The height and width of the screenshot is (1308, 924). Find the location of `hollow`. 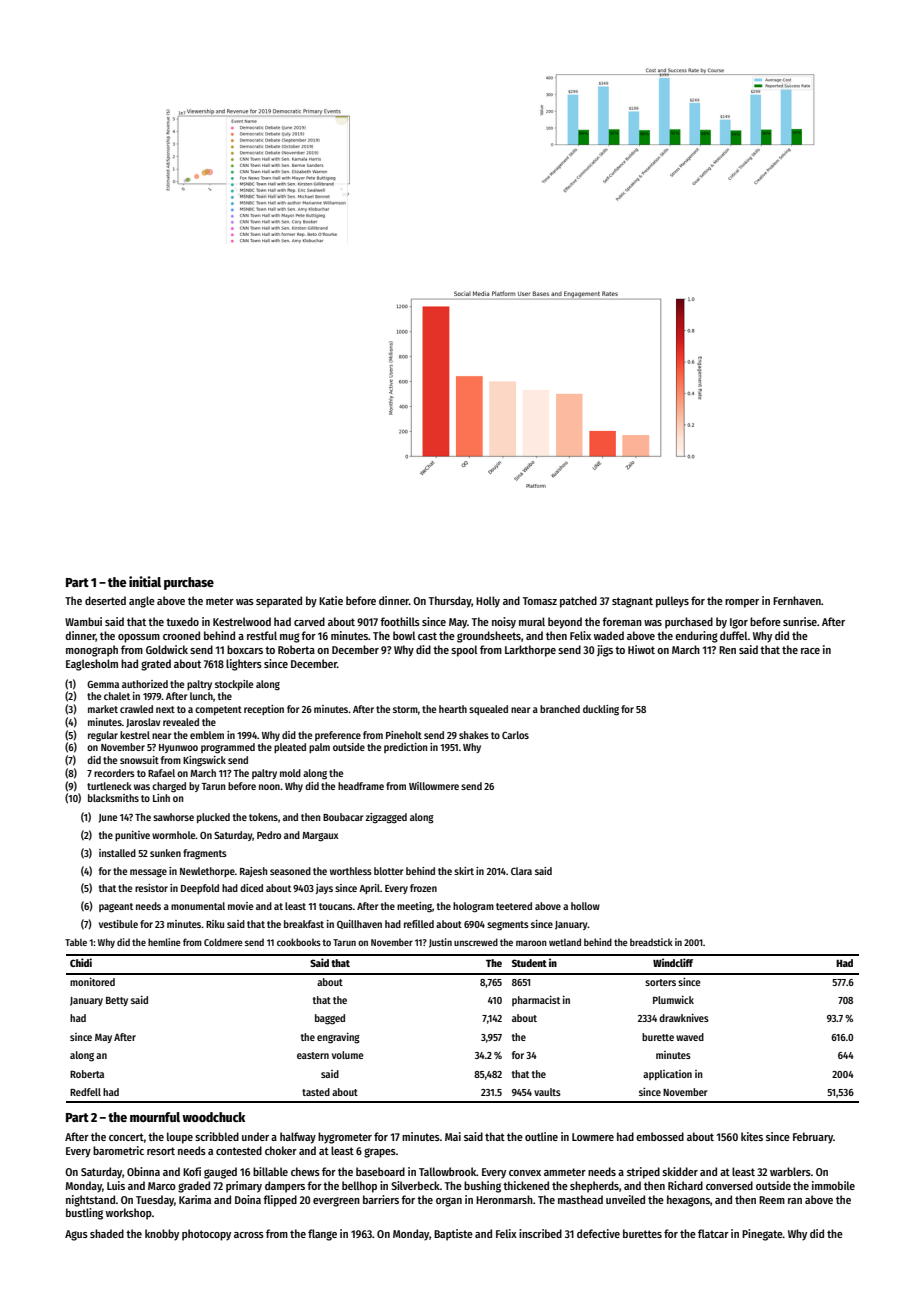

hollow is located at coordinates (585, 906).
